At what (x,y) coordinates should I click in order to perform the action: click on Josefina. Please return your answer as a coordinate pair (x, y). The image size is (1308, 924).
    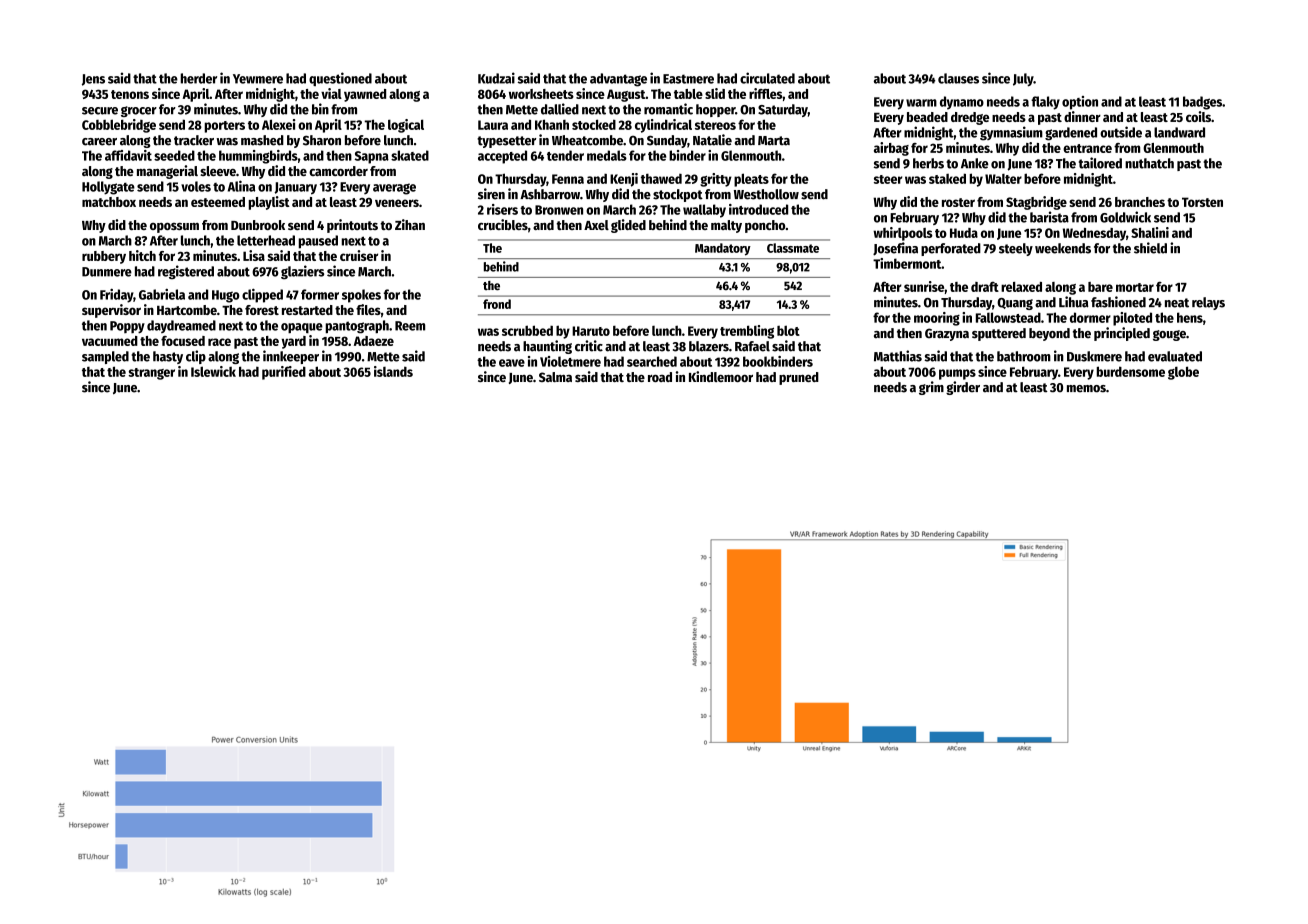
    Looking at the image, I should click on (895, 249).
